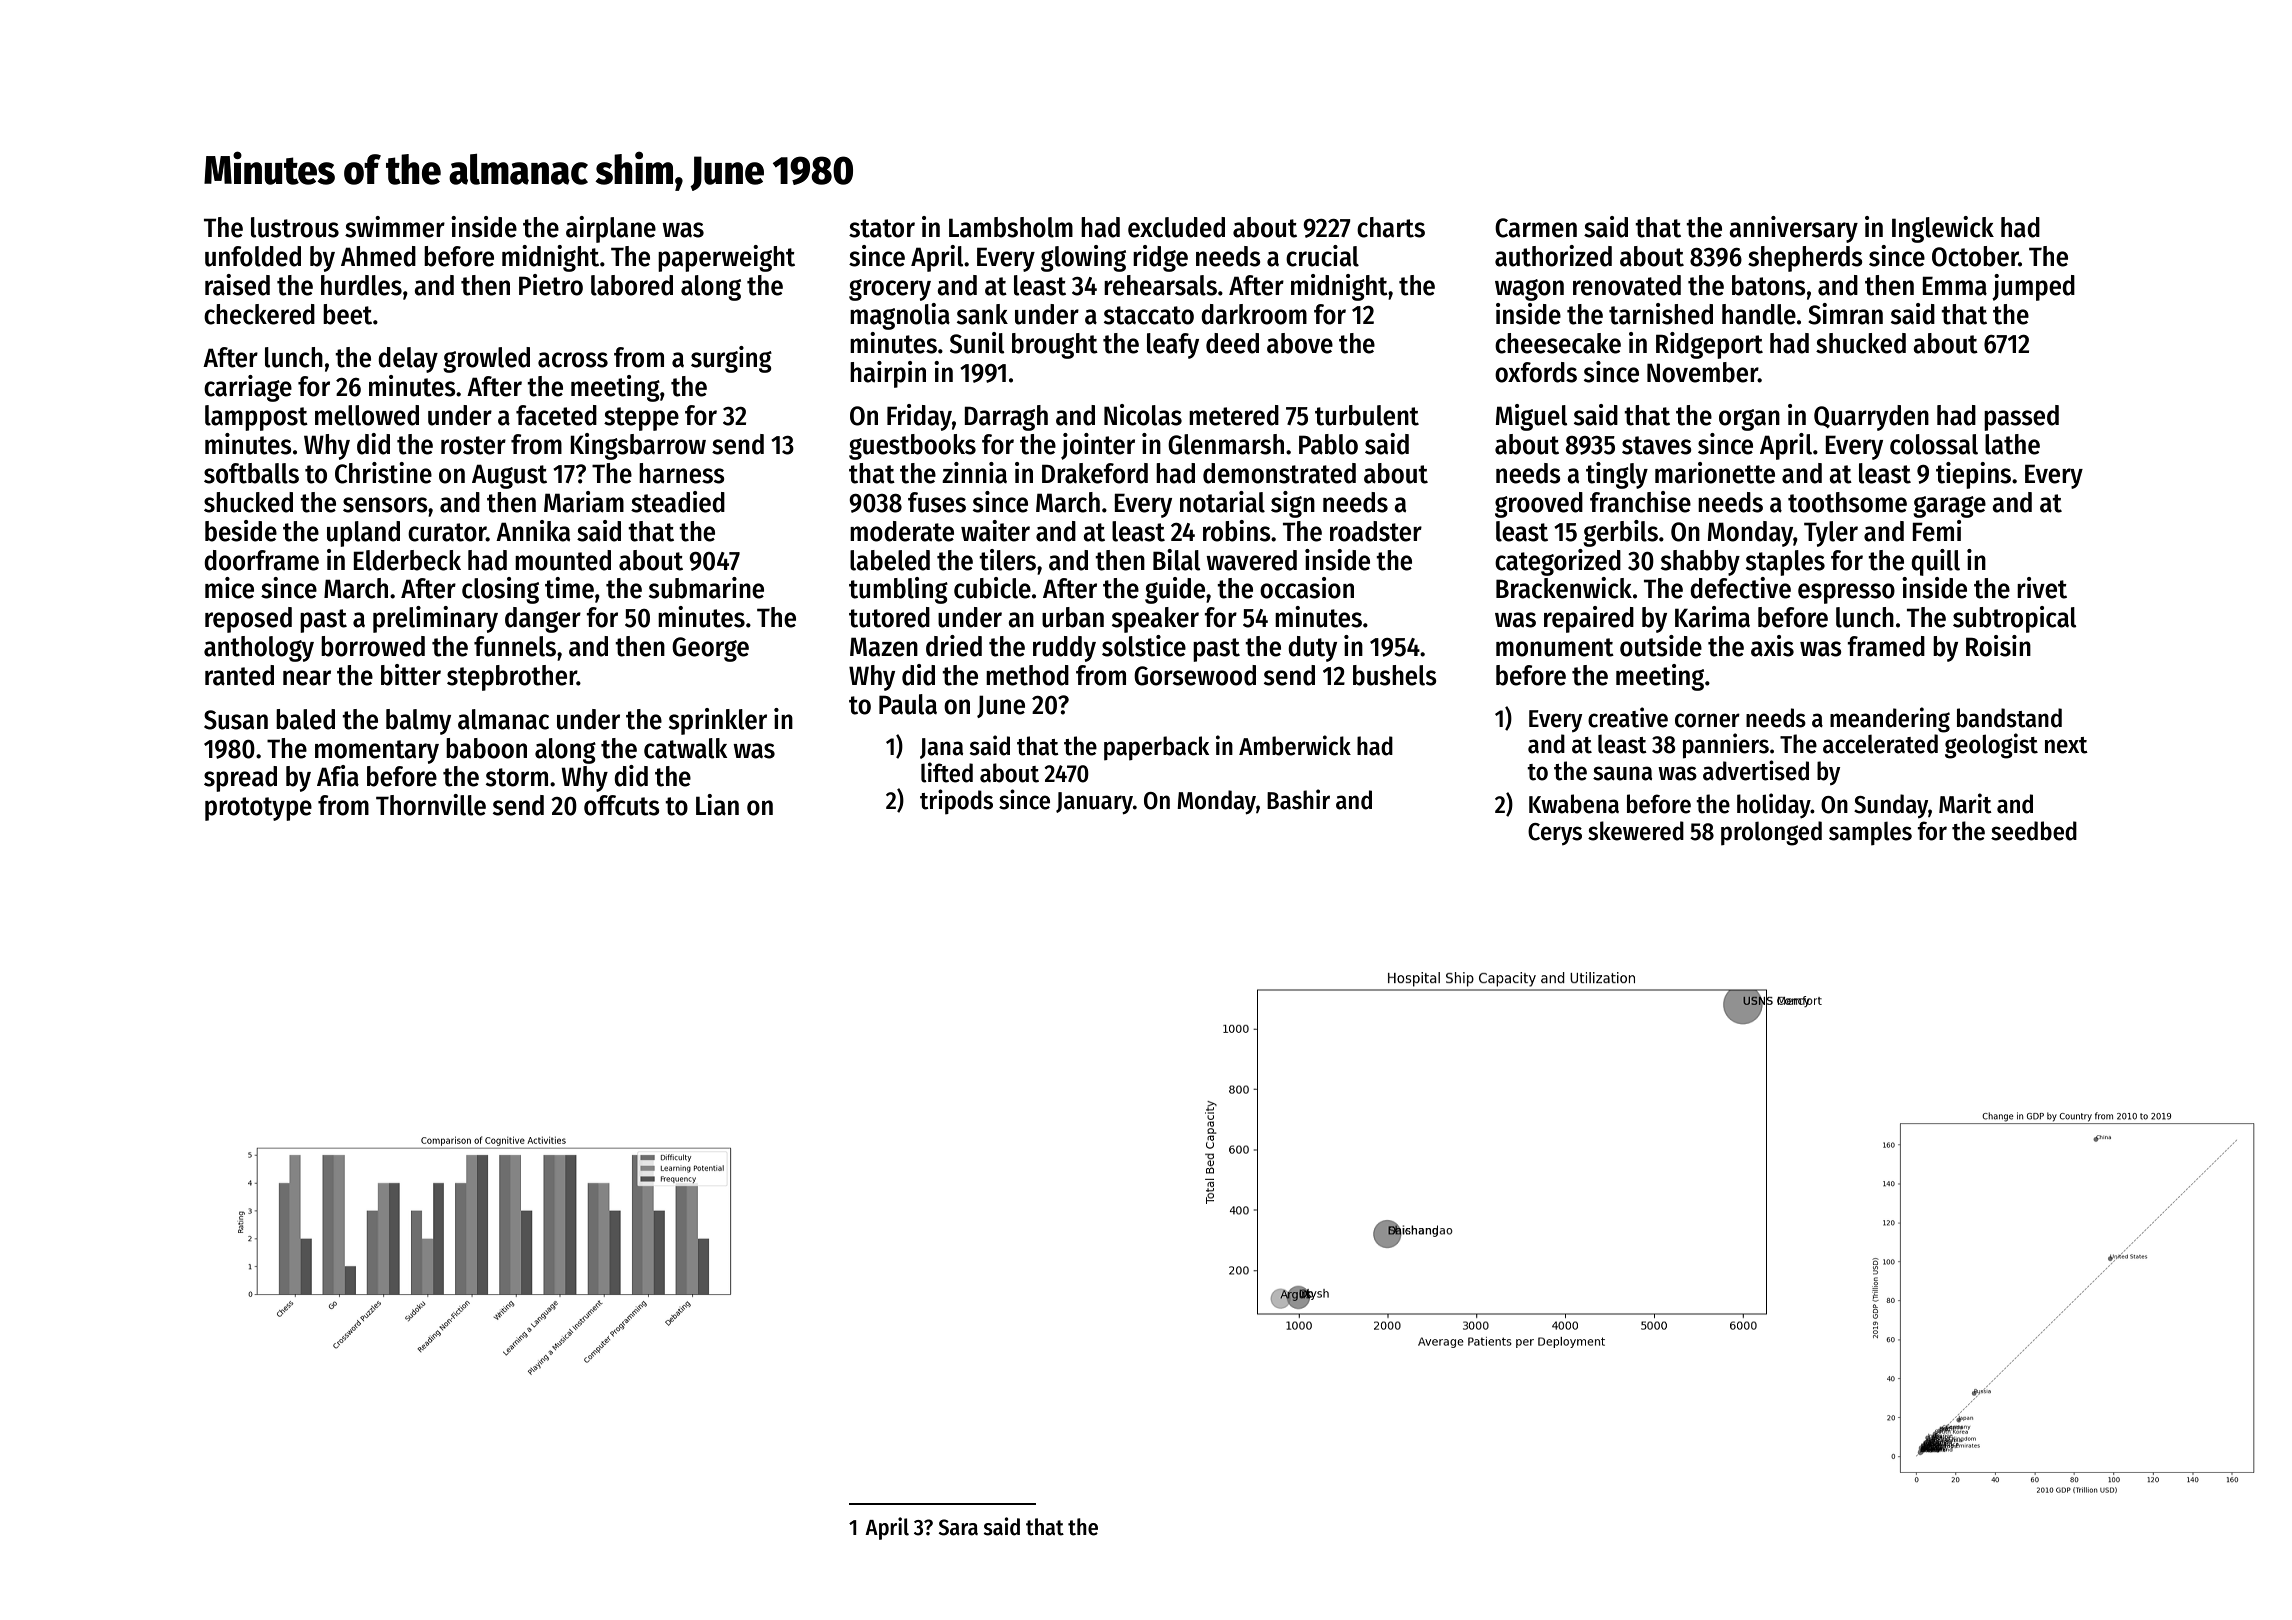  I want to click on offcuts, so click(622, 805).
